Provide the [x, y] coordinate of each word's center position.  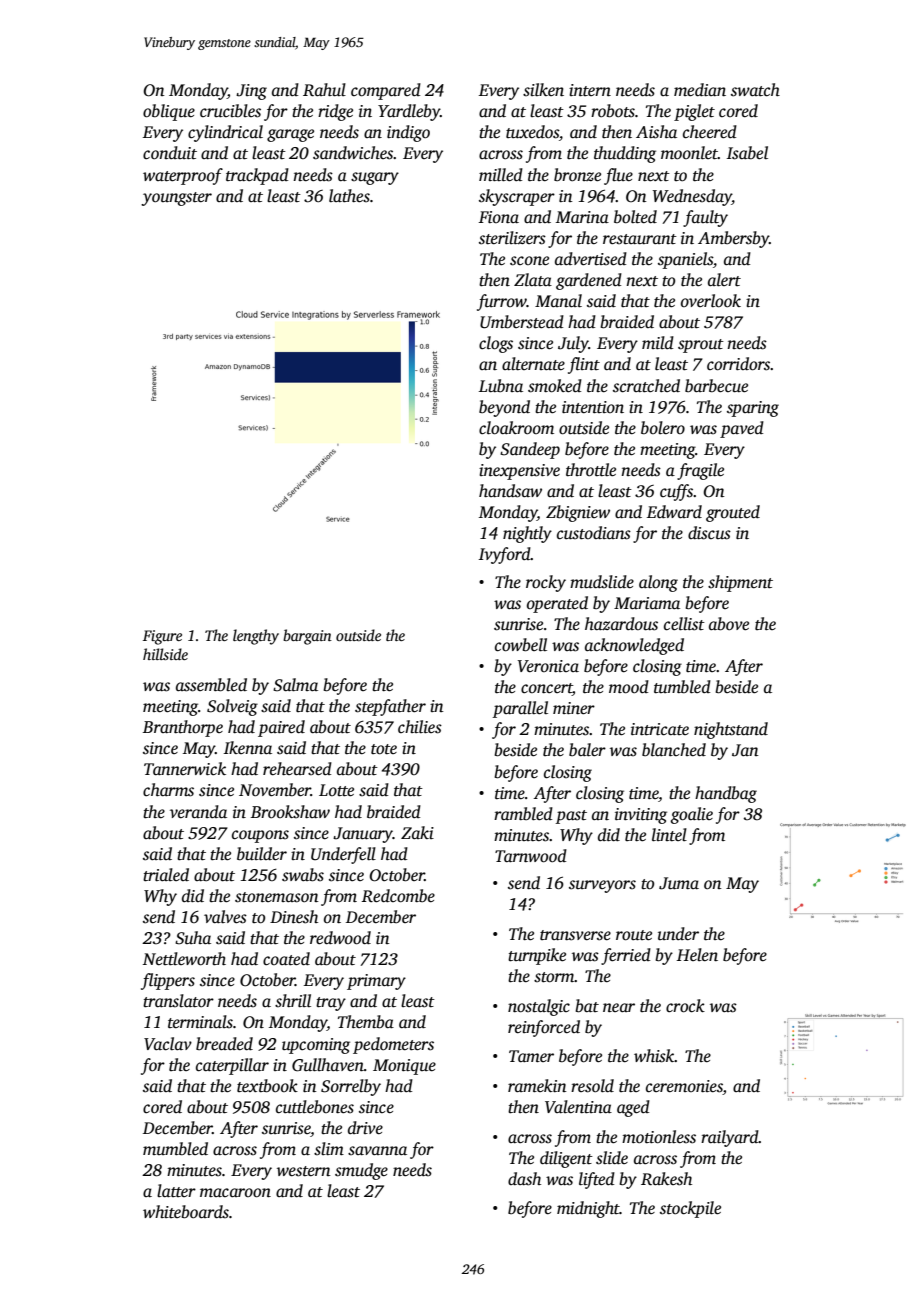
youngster [176, 199]
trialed [166, 875]
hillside [165, 654]
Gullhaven [328, 1065]
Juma [679, 883]
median [700, 90]
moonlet [689, 153]
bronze [577, 175]
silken [543, 90]
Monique [404, 1067]
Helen [697, 954]
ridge [335, 112]
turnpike [537, 956]
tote [384, 749]
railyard [730, 1138]
